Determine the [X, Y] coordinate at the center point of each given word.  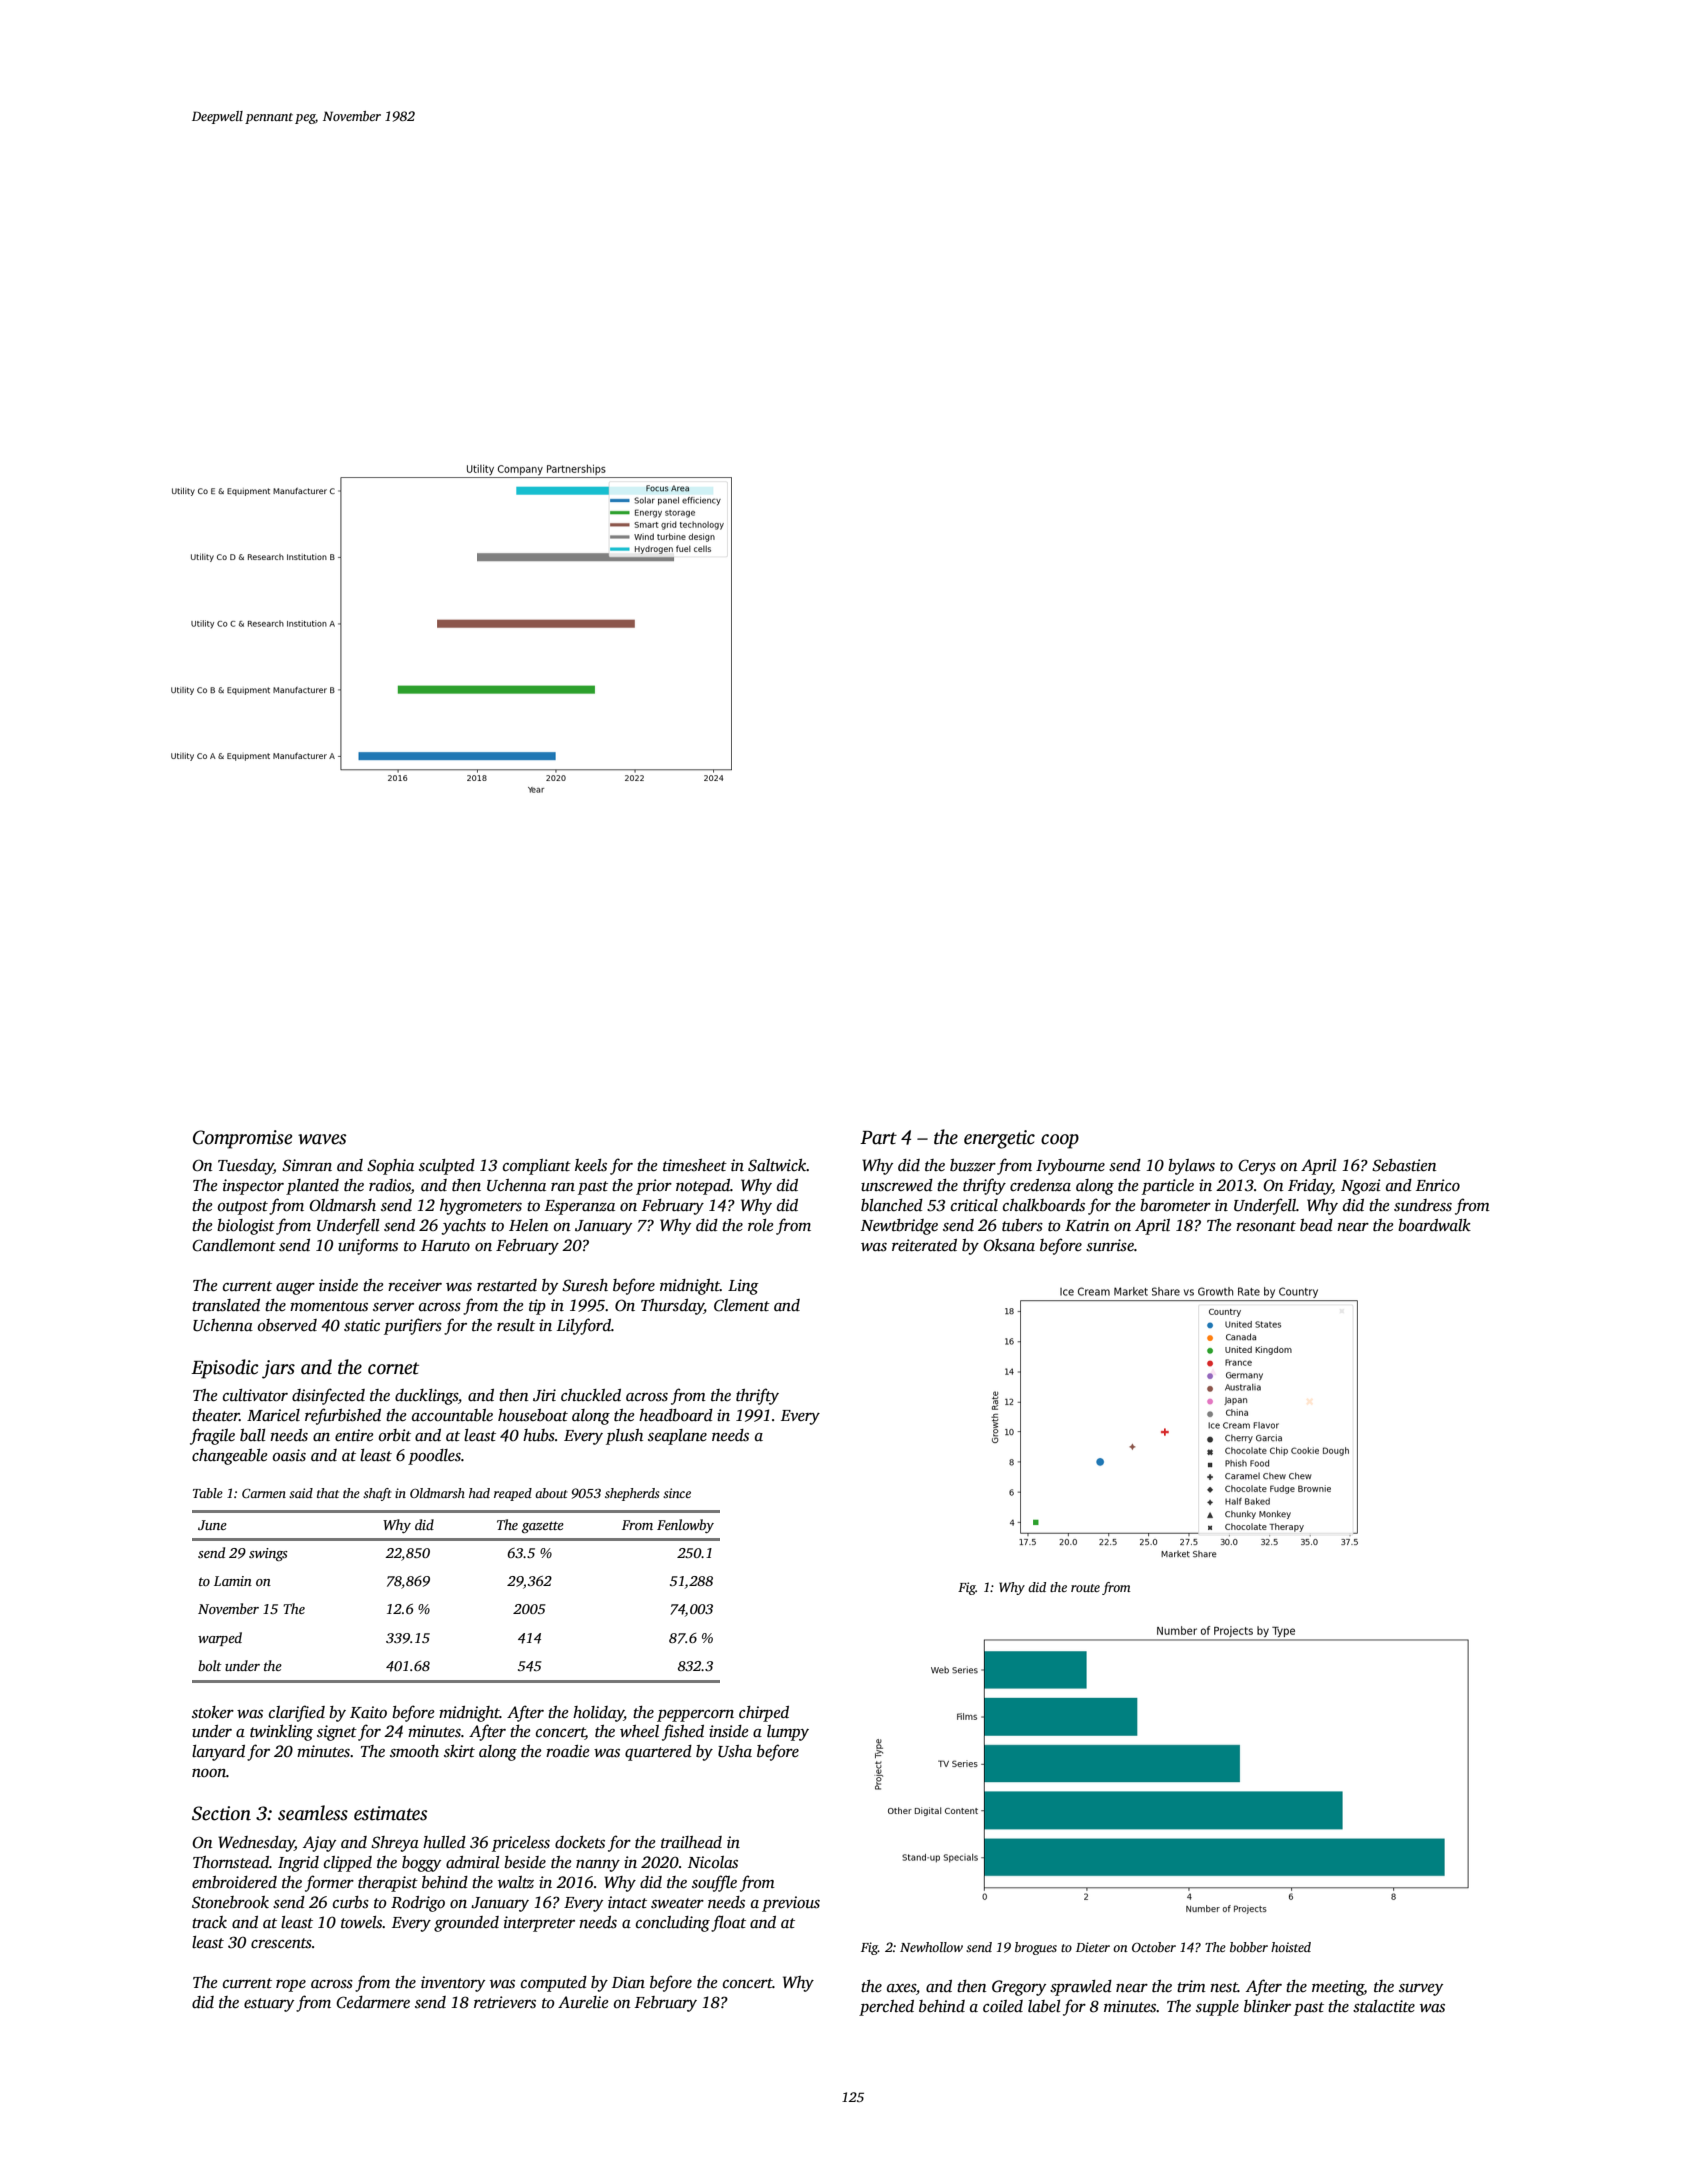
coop [1060, 1141]
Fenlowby [685, 1526]
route [1085, 1588]
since [677, 1493]
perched [886, 2008]
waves [322, 1139]
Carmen [264, 1493]
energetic [999, 1139]
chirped [764, 1714]
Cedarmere [373, 2002]
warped [220, 1639]
